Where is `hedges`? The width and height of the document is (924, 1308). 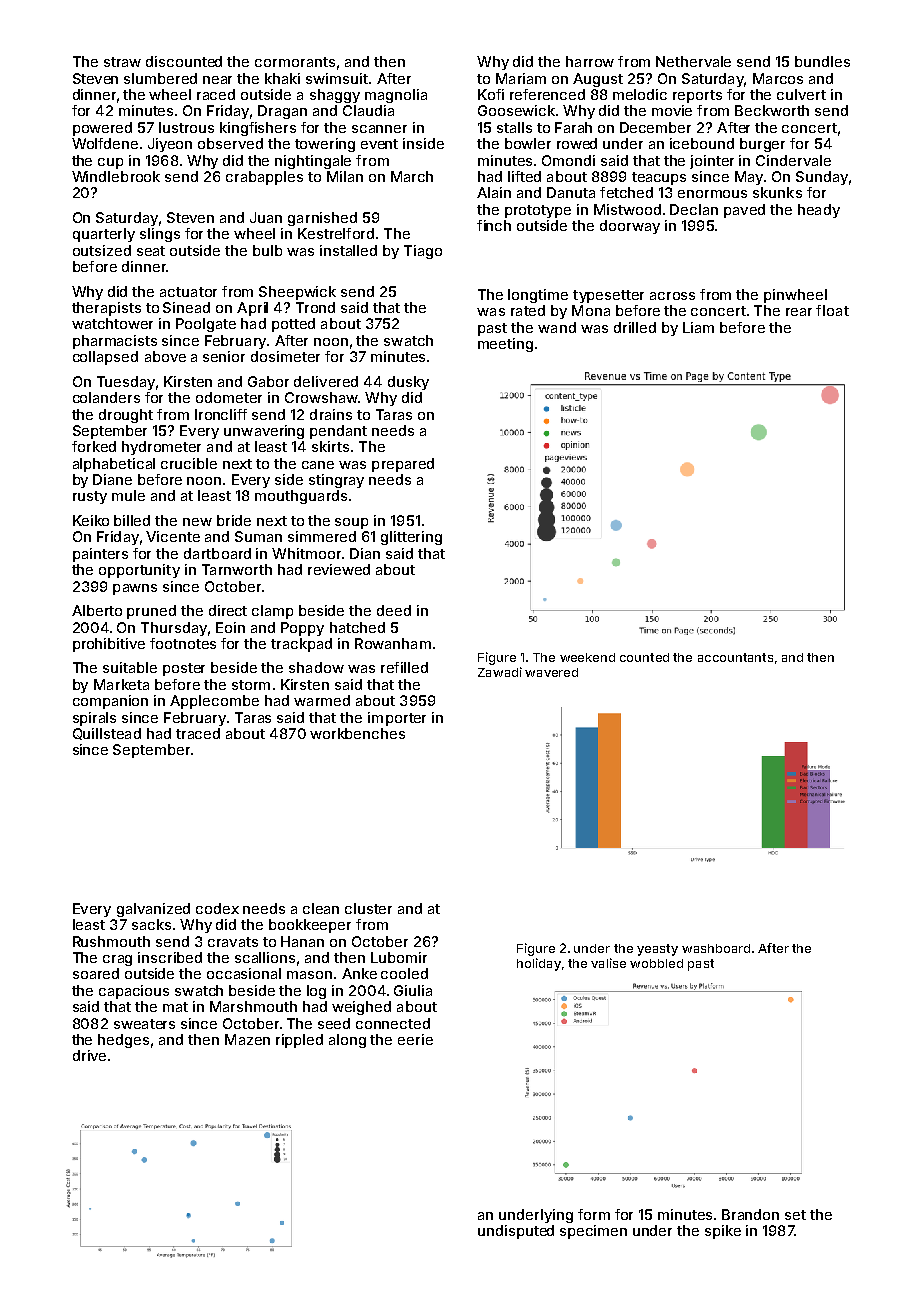
hedges is located at coordinates (123, 1041).
